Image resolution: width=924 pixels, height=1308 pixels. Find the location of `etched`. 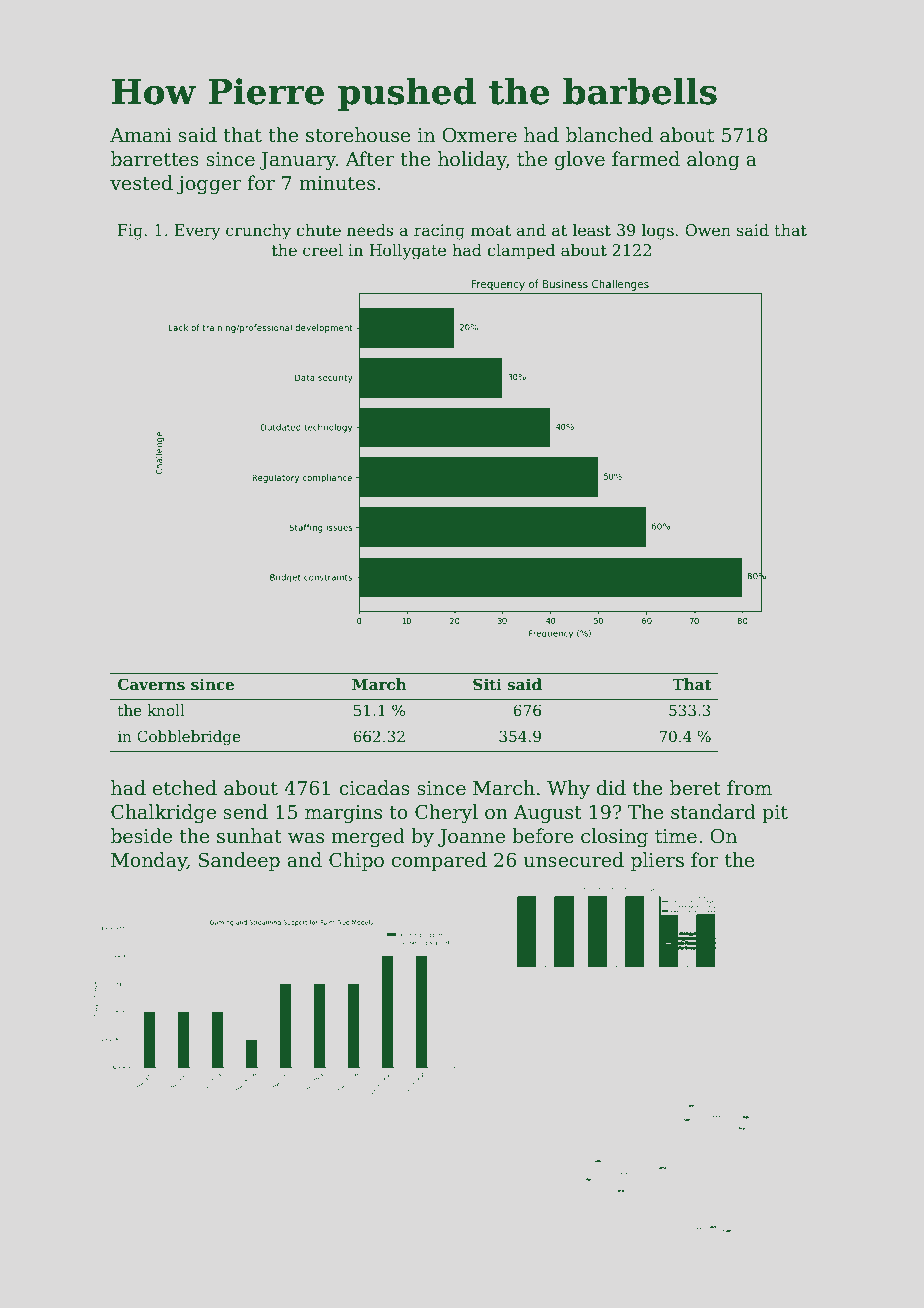

etched is located at coordinates (185, 788).
